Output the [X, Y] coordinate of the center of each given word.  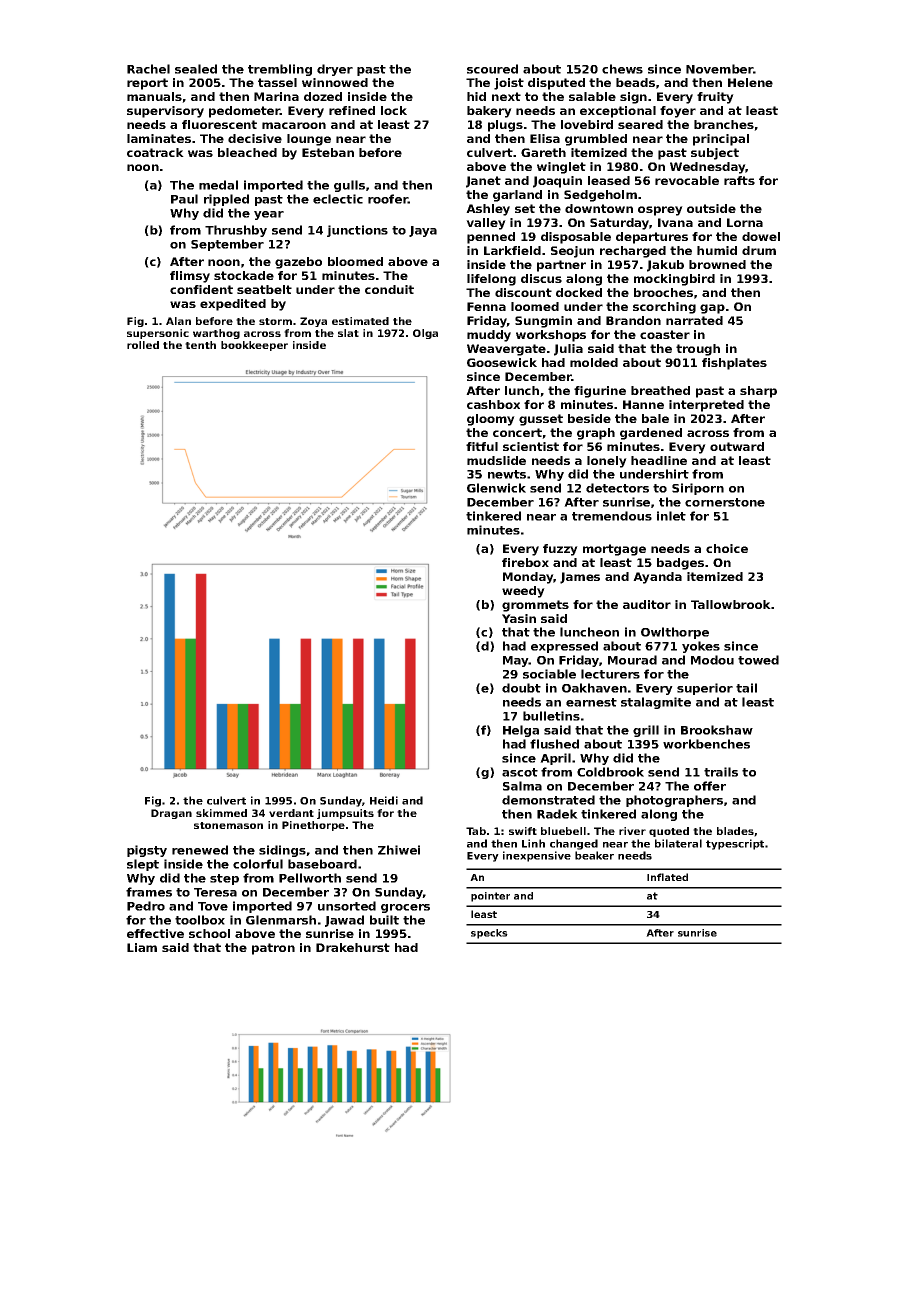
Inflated [667, 877]
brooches [663, 292]
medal [218, 185]
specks [489, 934]
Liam [142, 947]
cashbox [493, 404]
